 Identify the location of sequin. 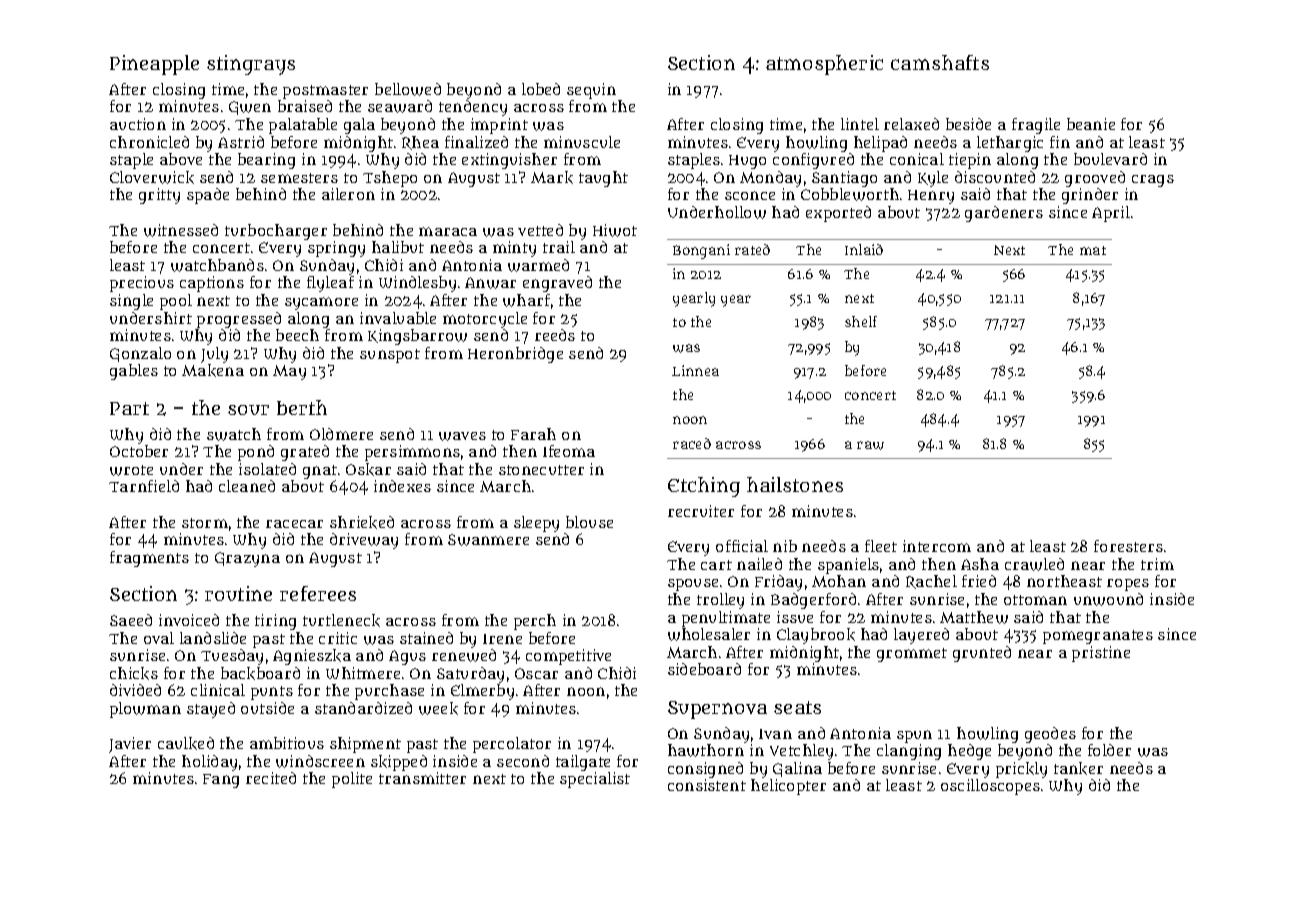
(591, 91).
